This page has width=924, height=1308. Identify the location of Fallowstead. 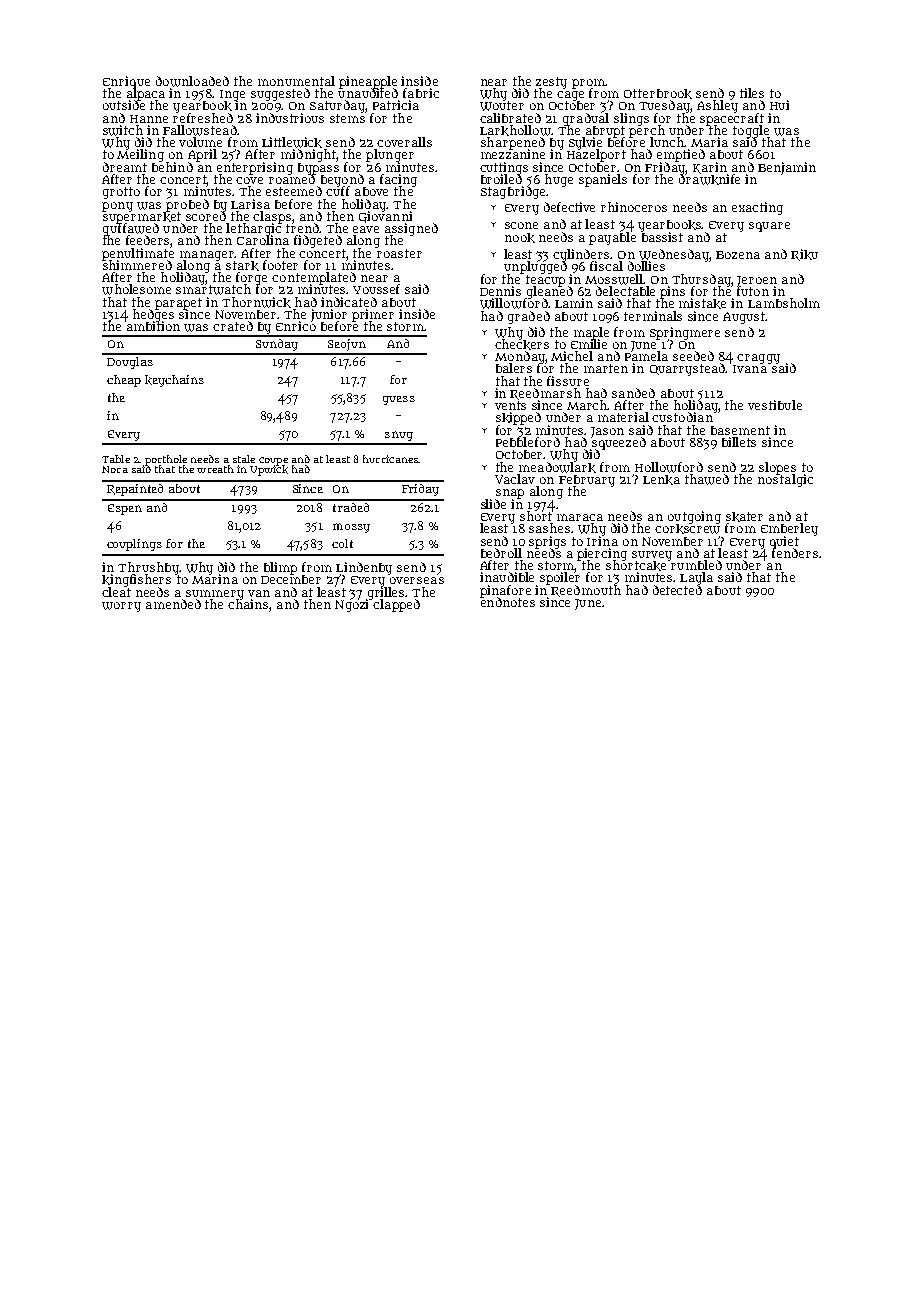
(200, 130).
